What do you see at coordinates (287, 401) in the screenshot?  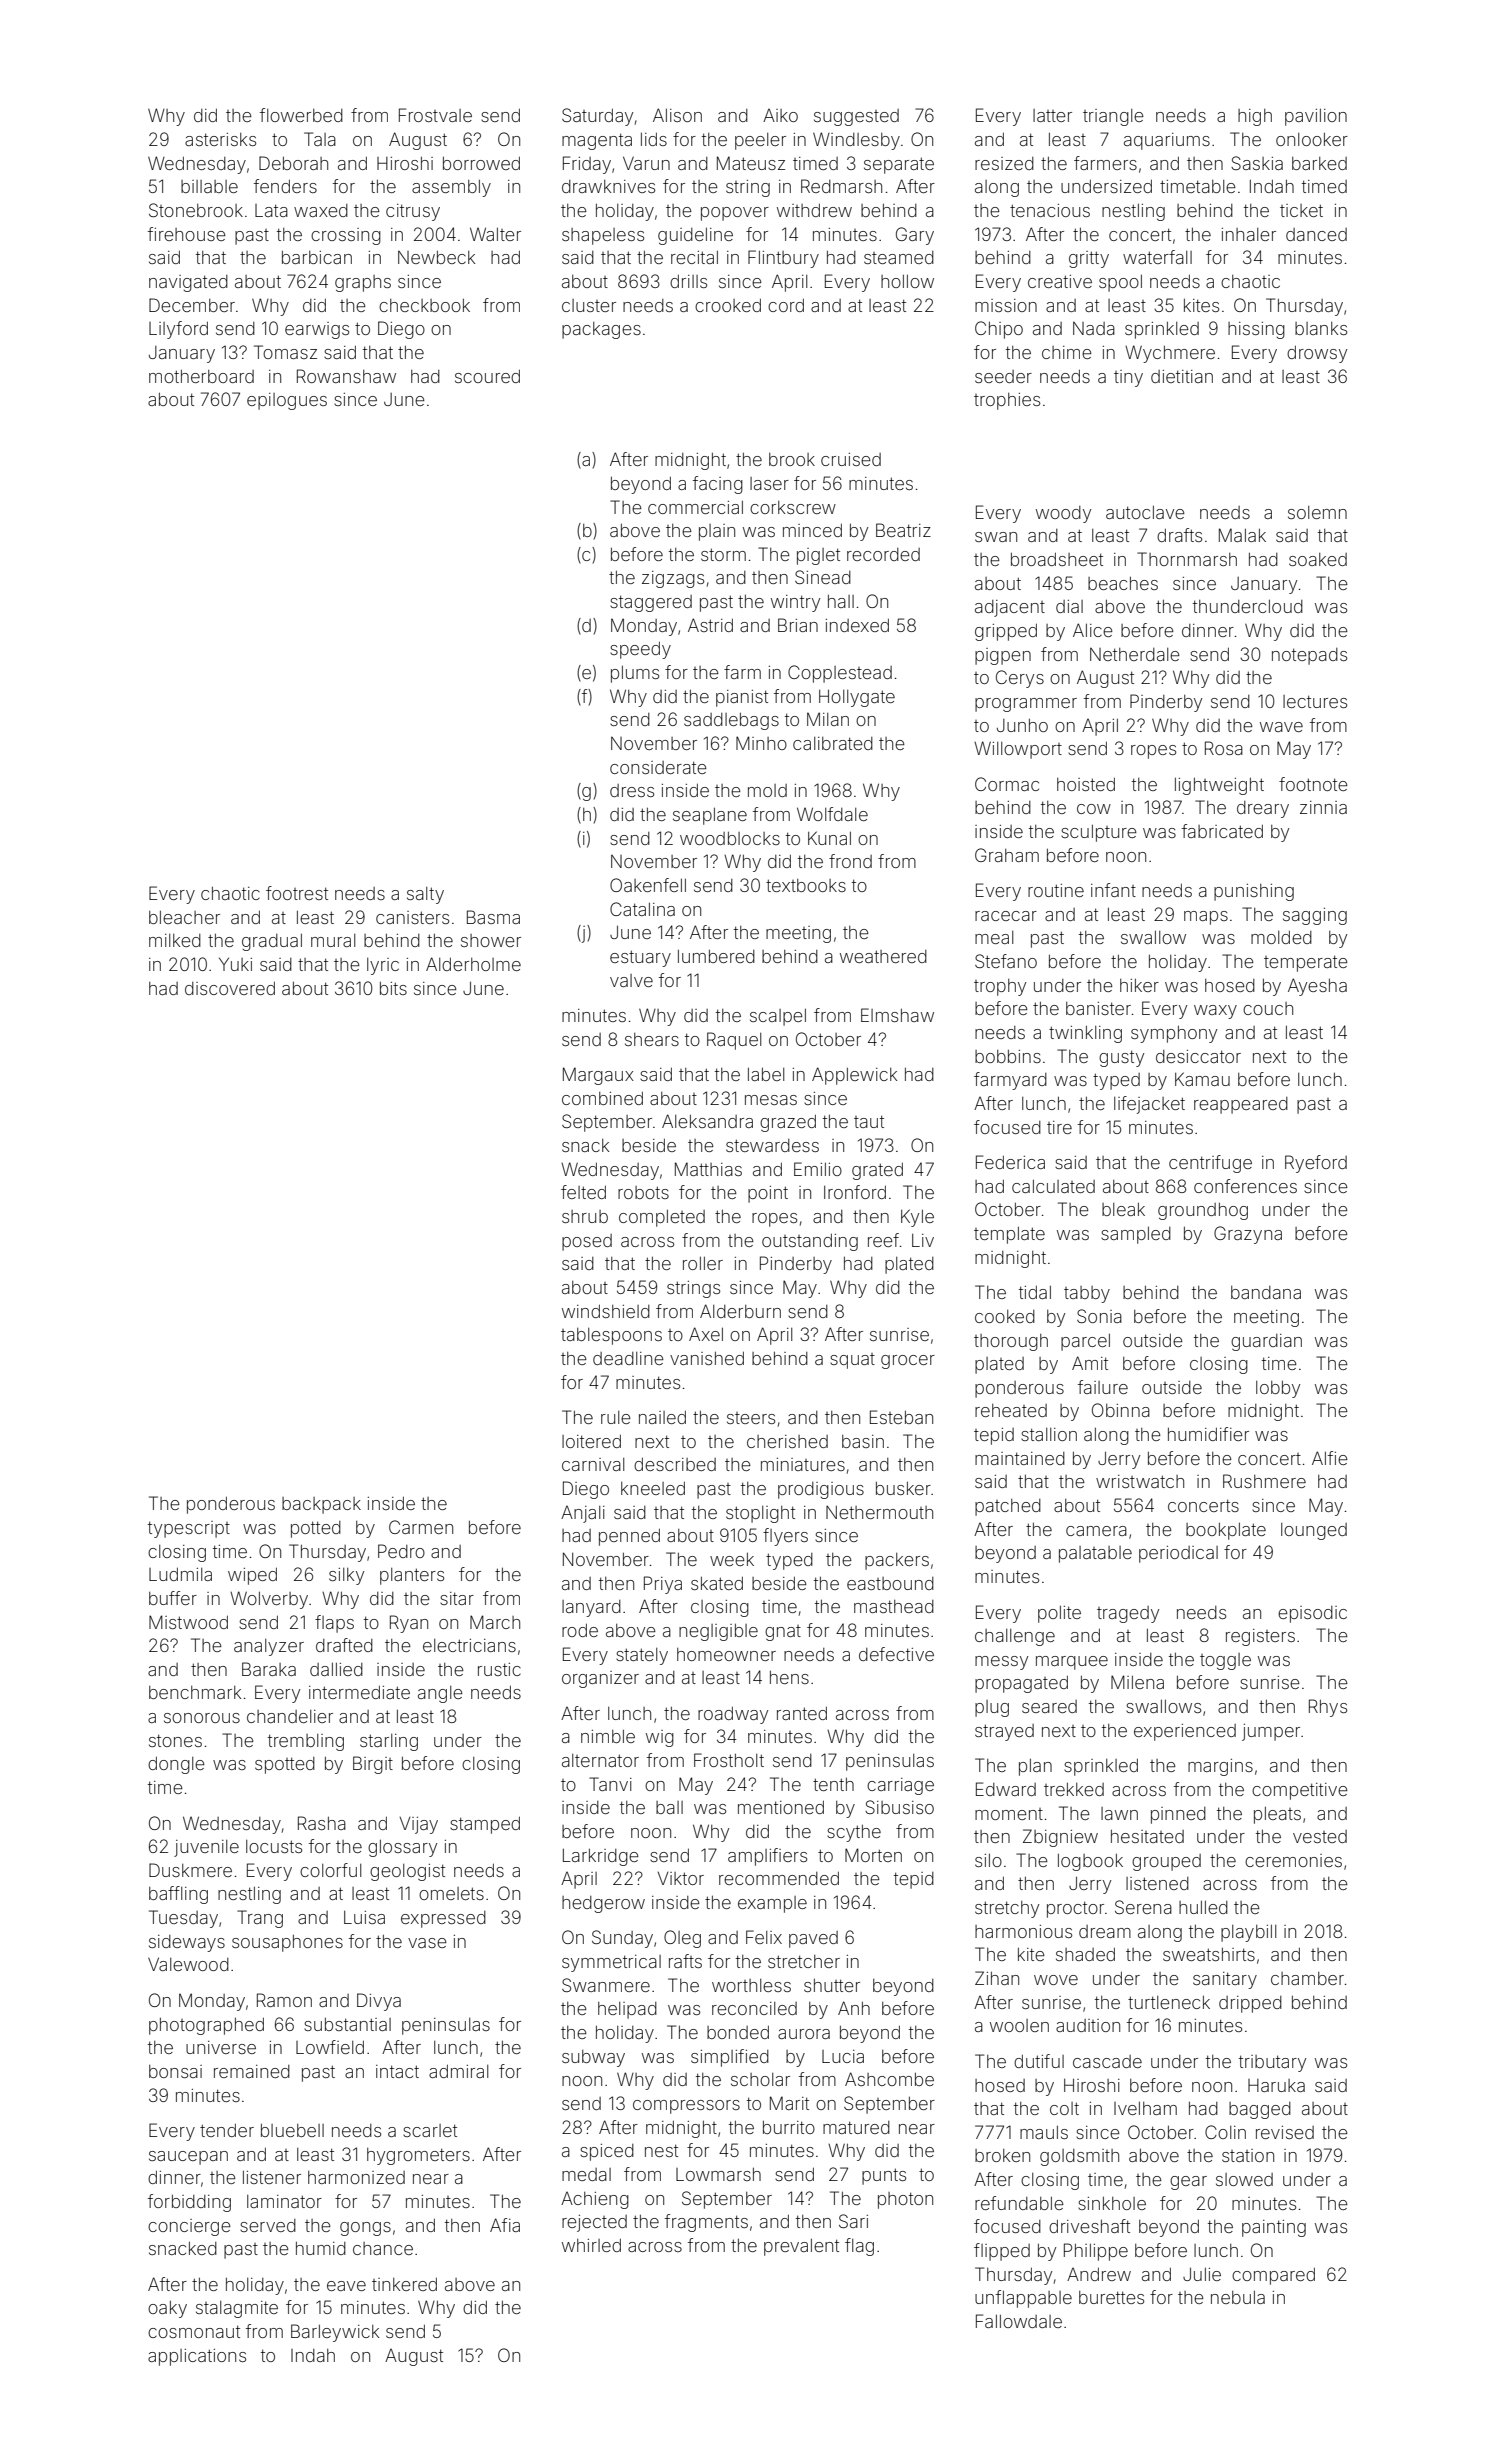 I see `epilogues` at bounding box center [287, 401].
